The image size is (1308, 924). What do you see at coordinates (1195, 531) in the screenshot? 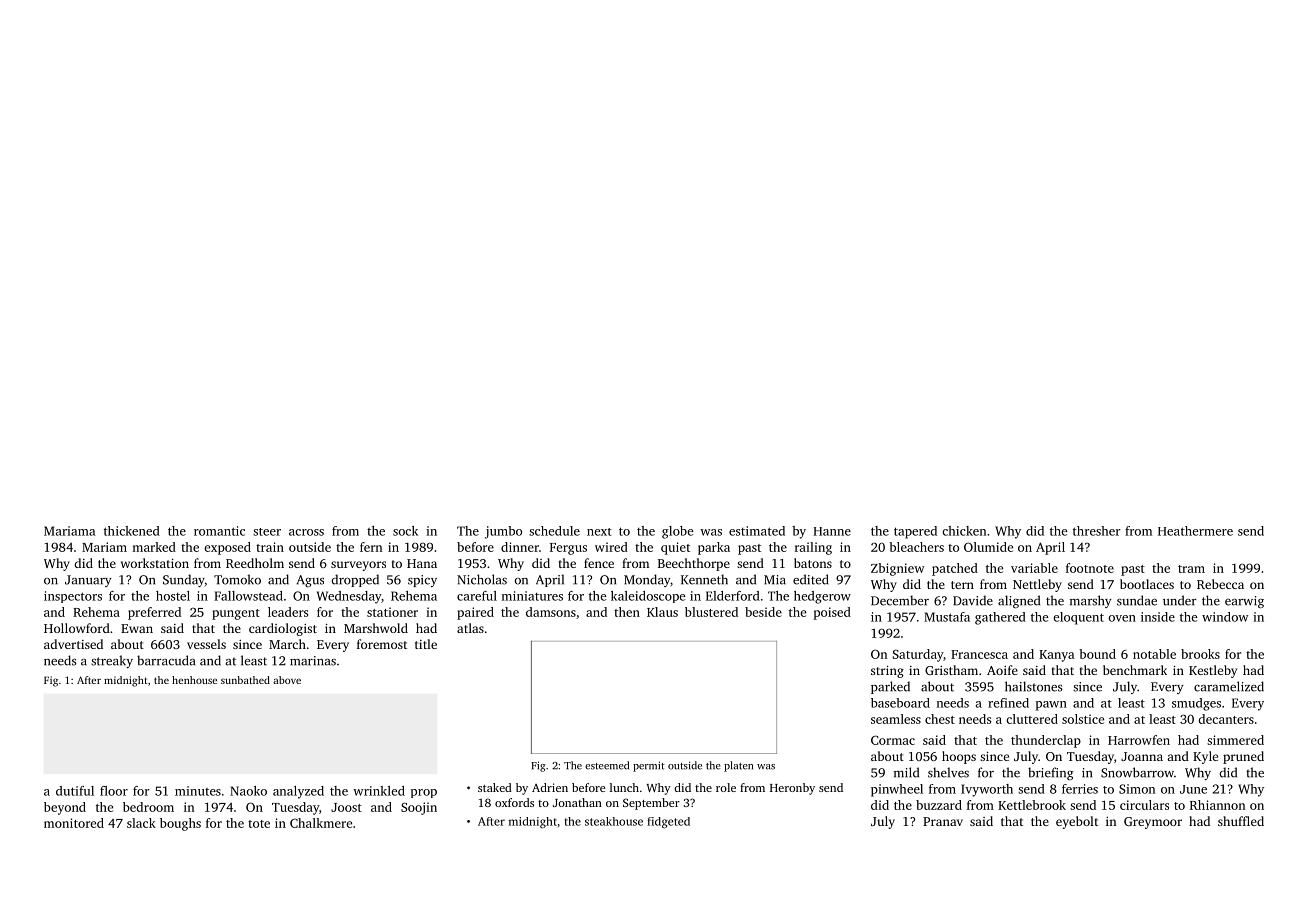
I see `Heathermere` at bounding box center [1195, 531].
